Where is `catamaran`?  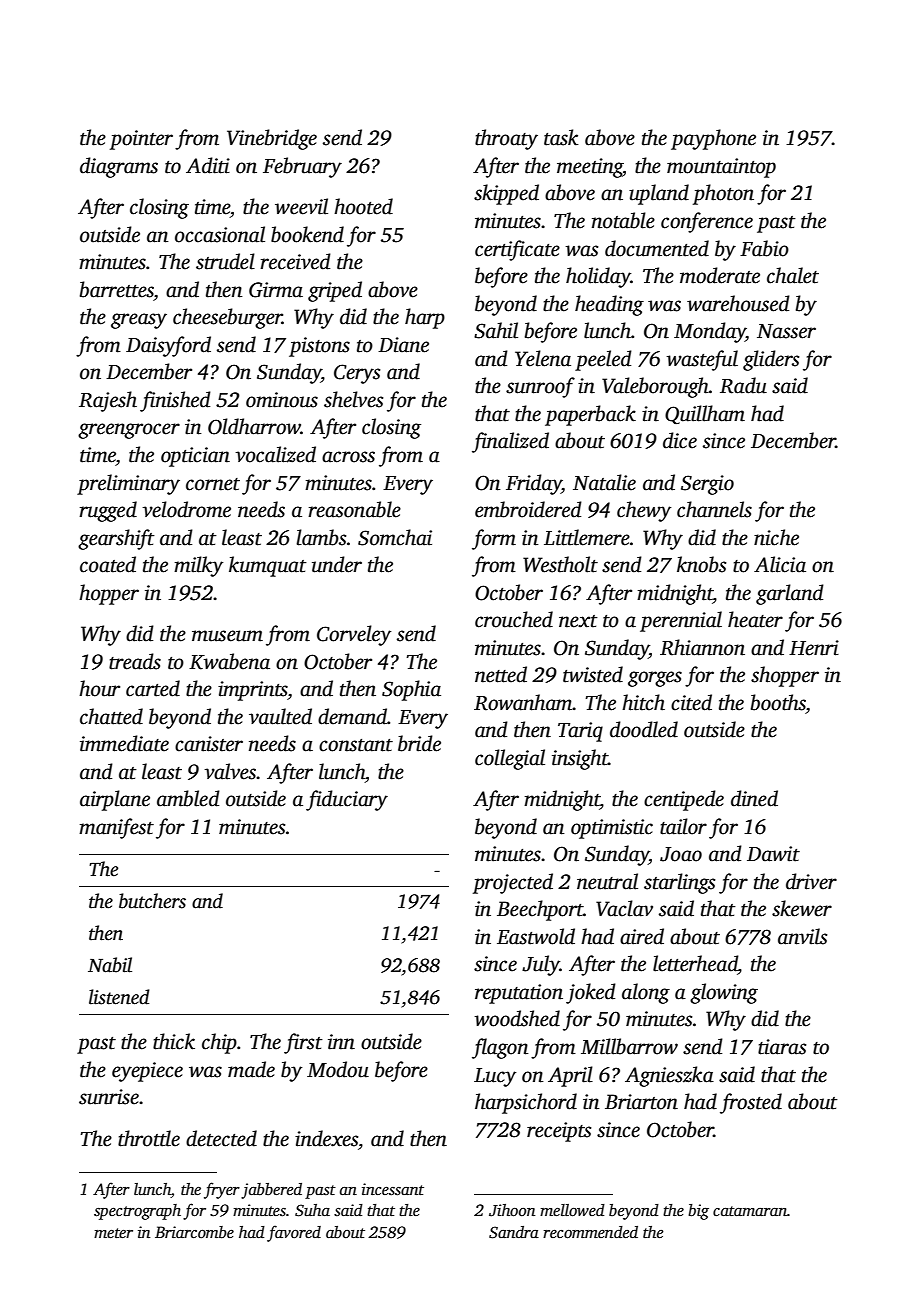 catamaran is located at coordinates (750, 1211).
